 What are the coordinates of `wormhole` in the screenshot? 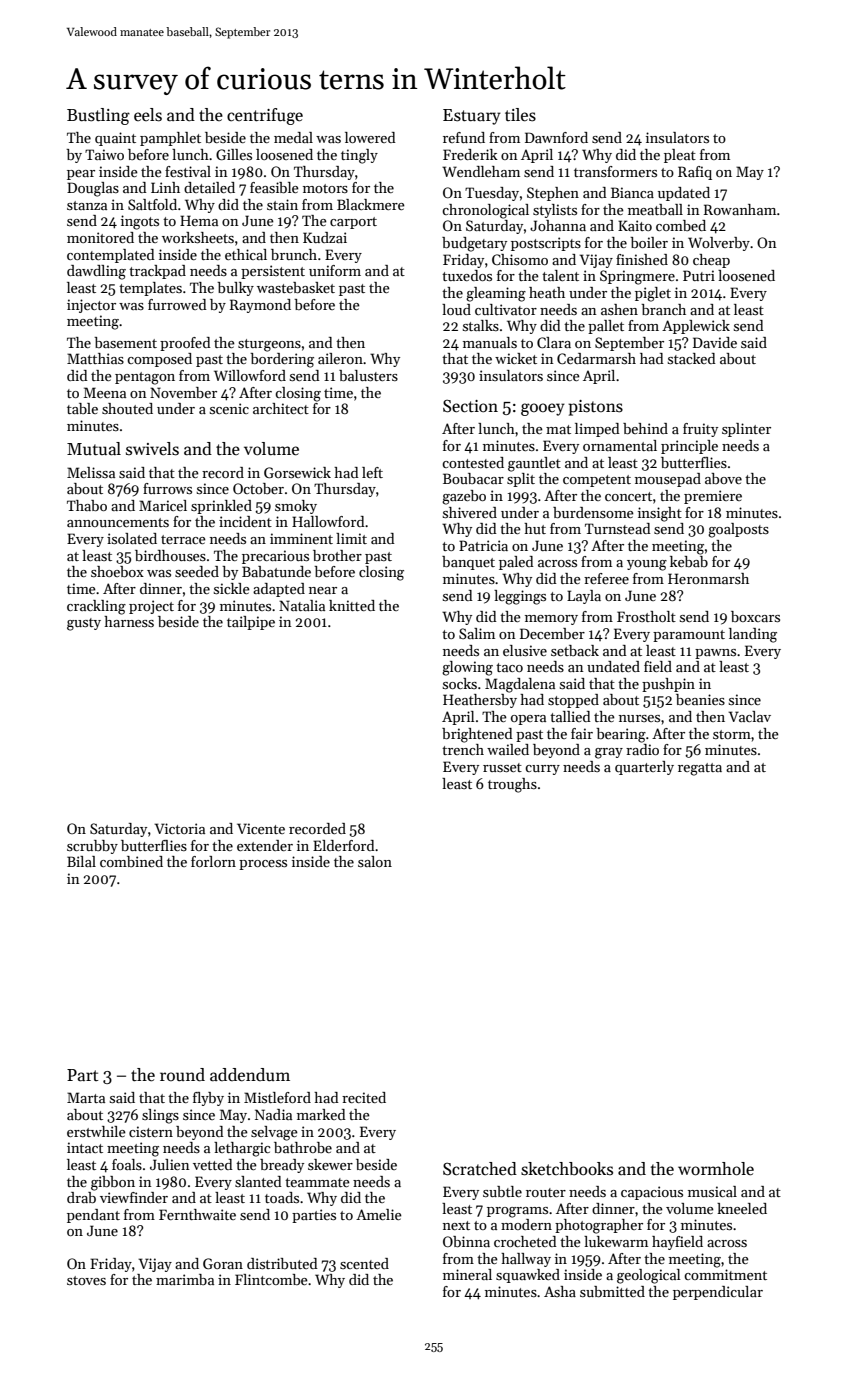 It's located at (716, 1169).
